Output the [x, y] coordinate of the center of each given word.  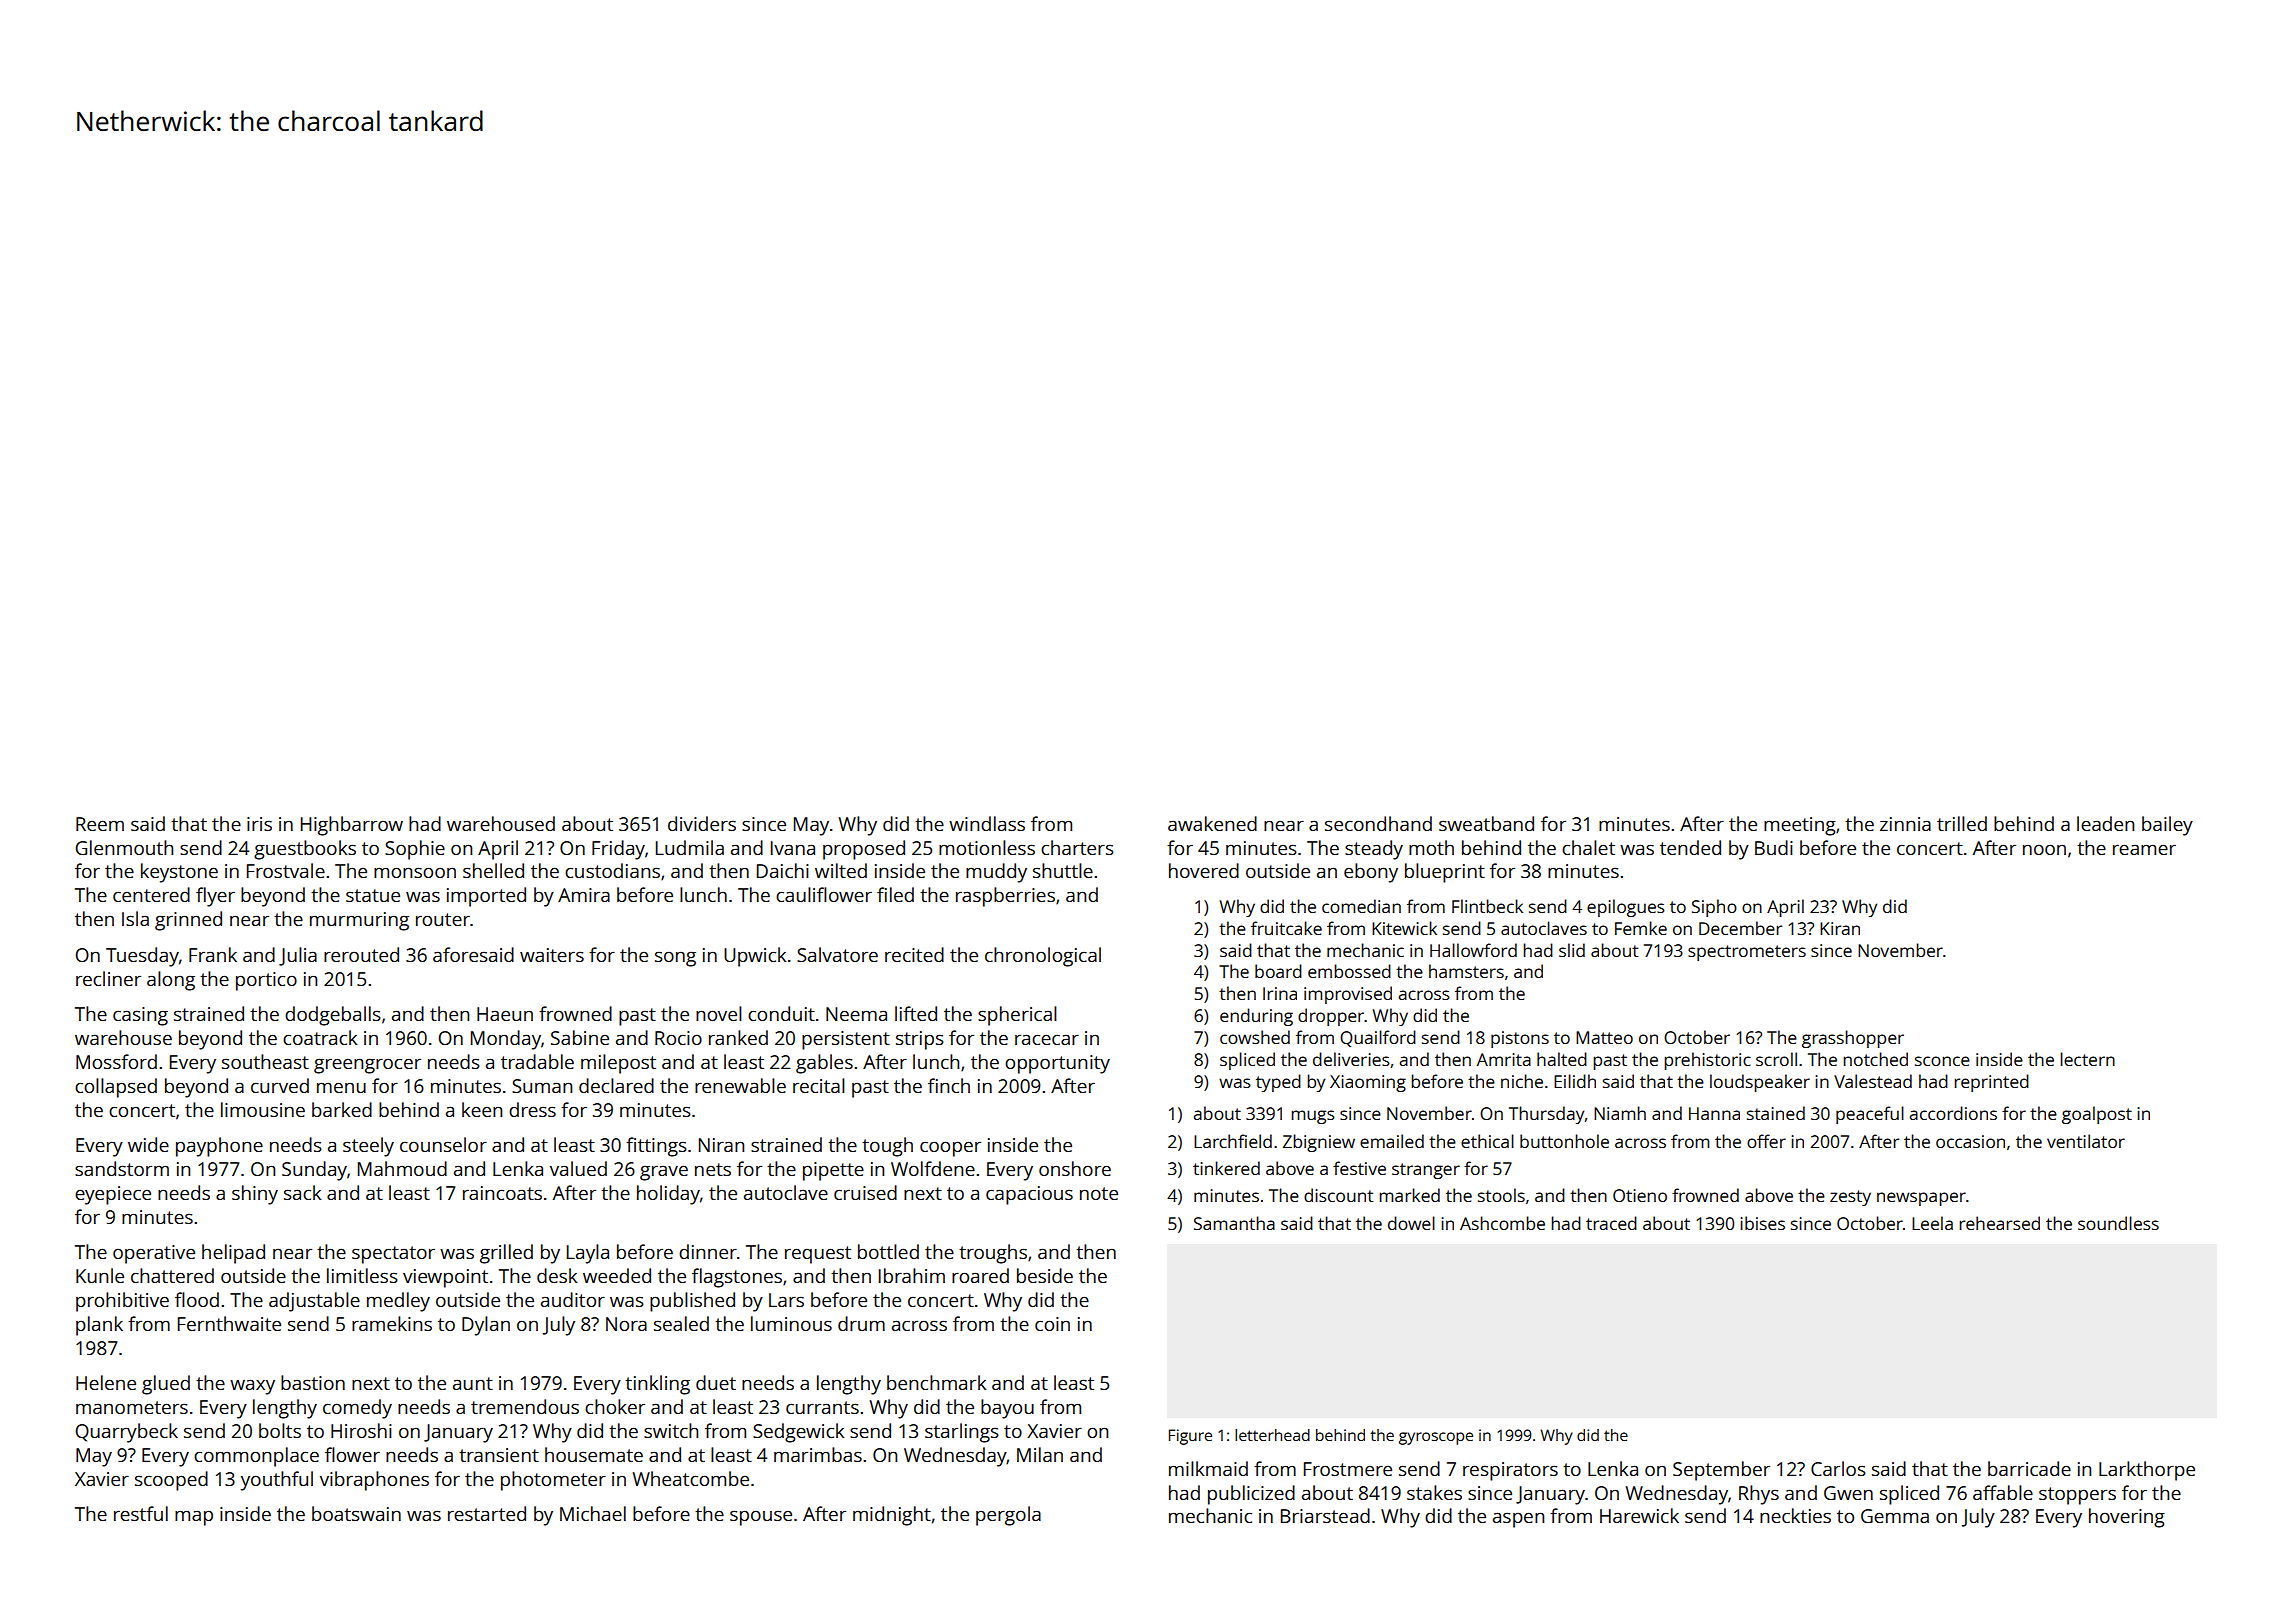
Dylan [486, 1326]
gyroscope [1436, 1438]
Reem [100, 824]
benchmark [937, 1382]
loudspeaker [1760, 1083]
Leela [1932, 1223]
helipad [233, 1254]
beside [1045, 1275]
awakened [1212, 823]
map [194, 1518]
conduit [781, 1013]
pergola [1008, 1516]
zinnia [1905, 824]
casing [140, 1016]
